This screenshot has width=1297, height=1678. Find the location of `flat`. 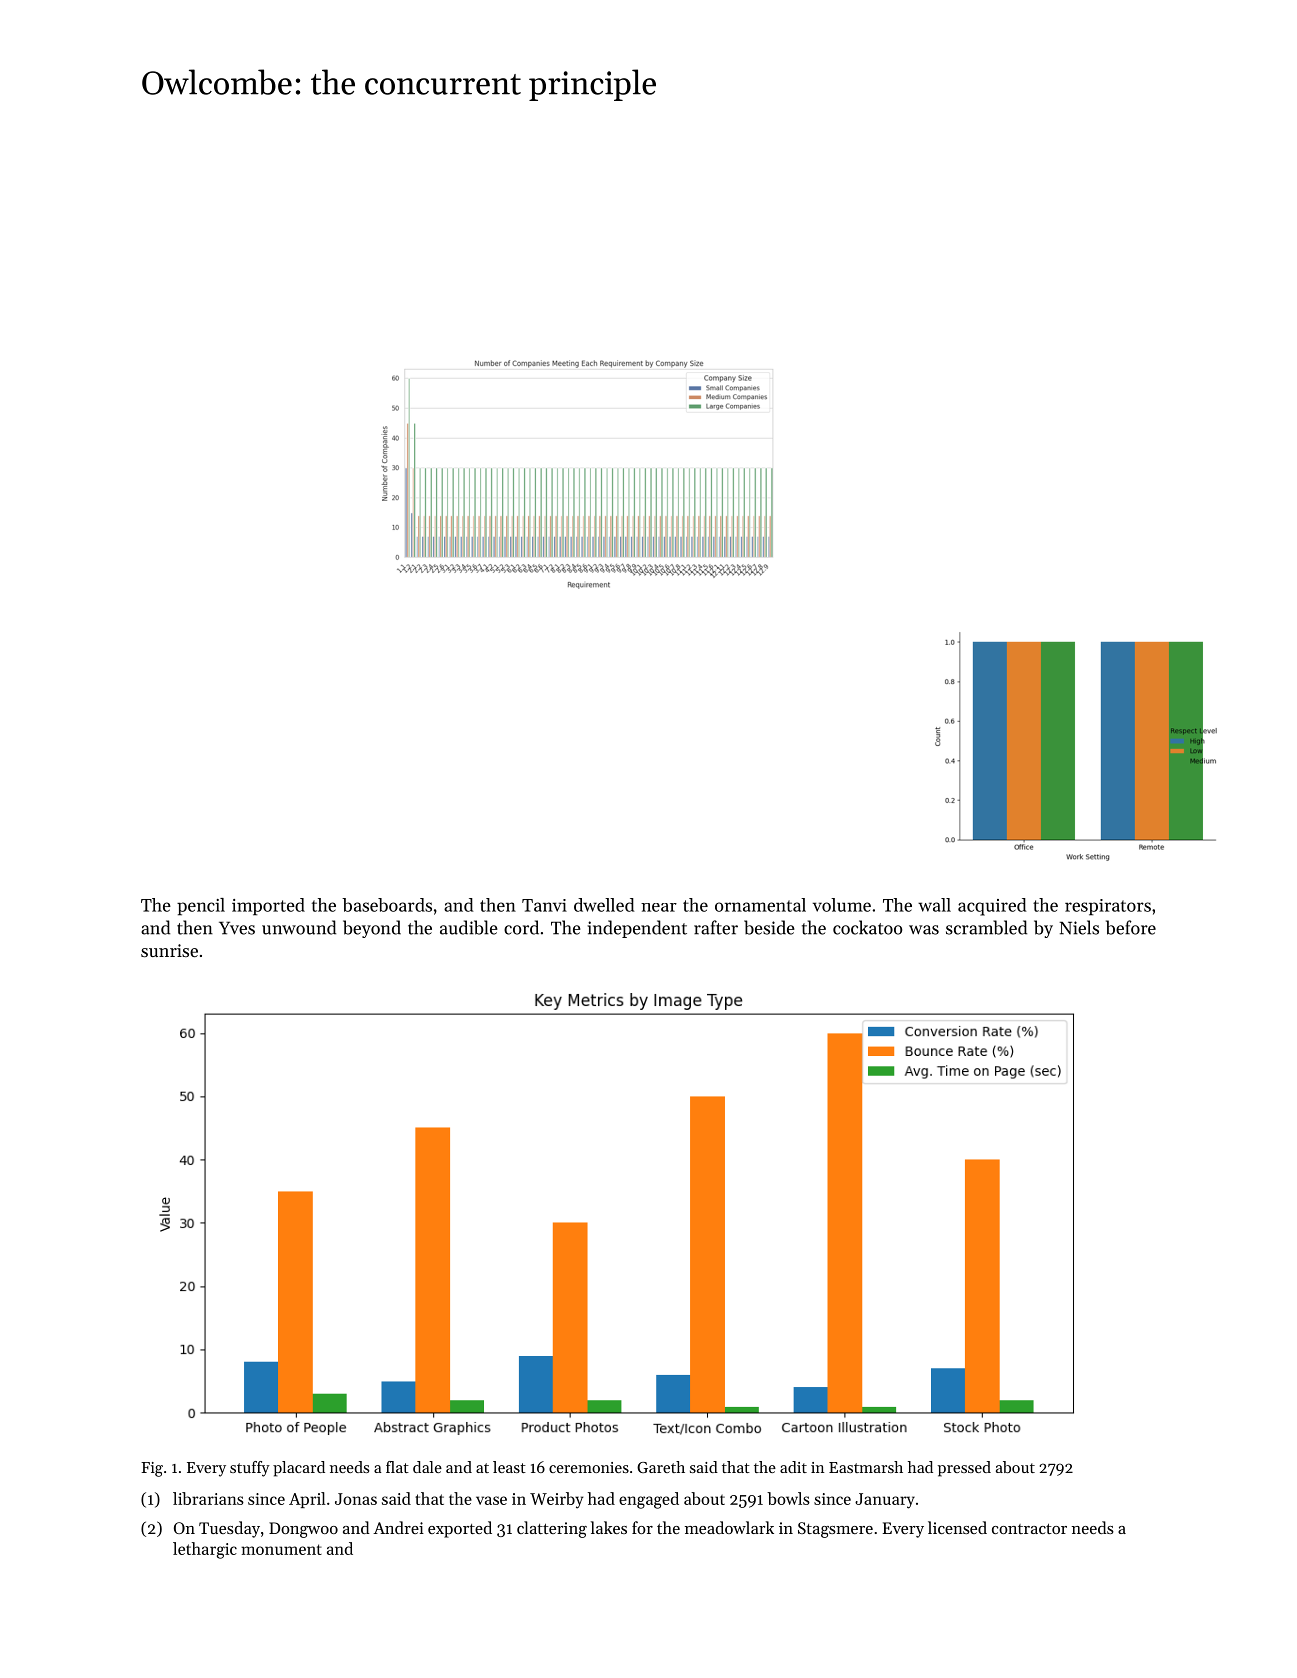

flat is located at coordinates (397, 1467).
